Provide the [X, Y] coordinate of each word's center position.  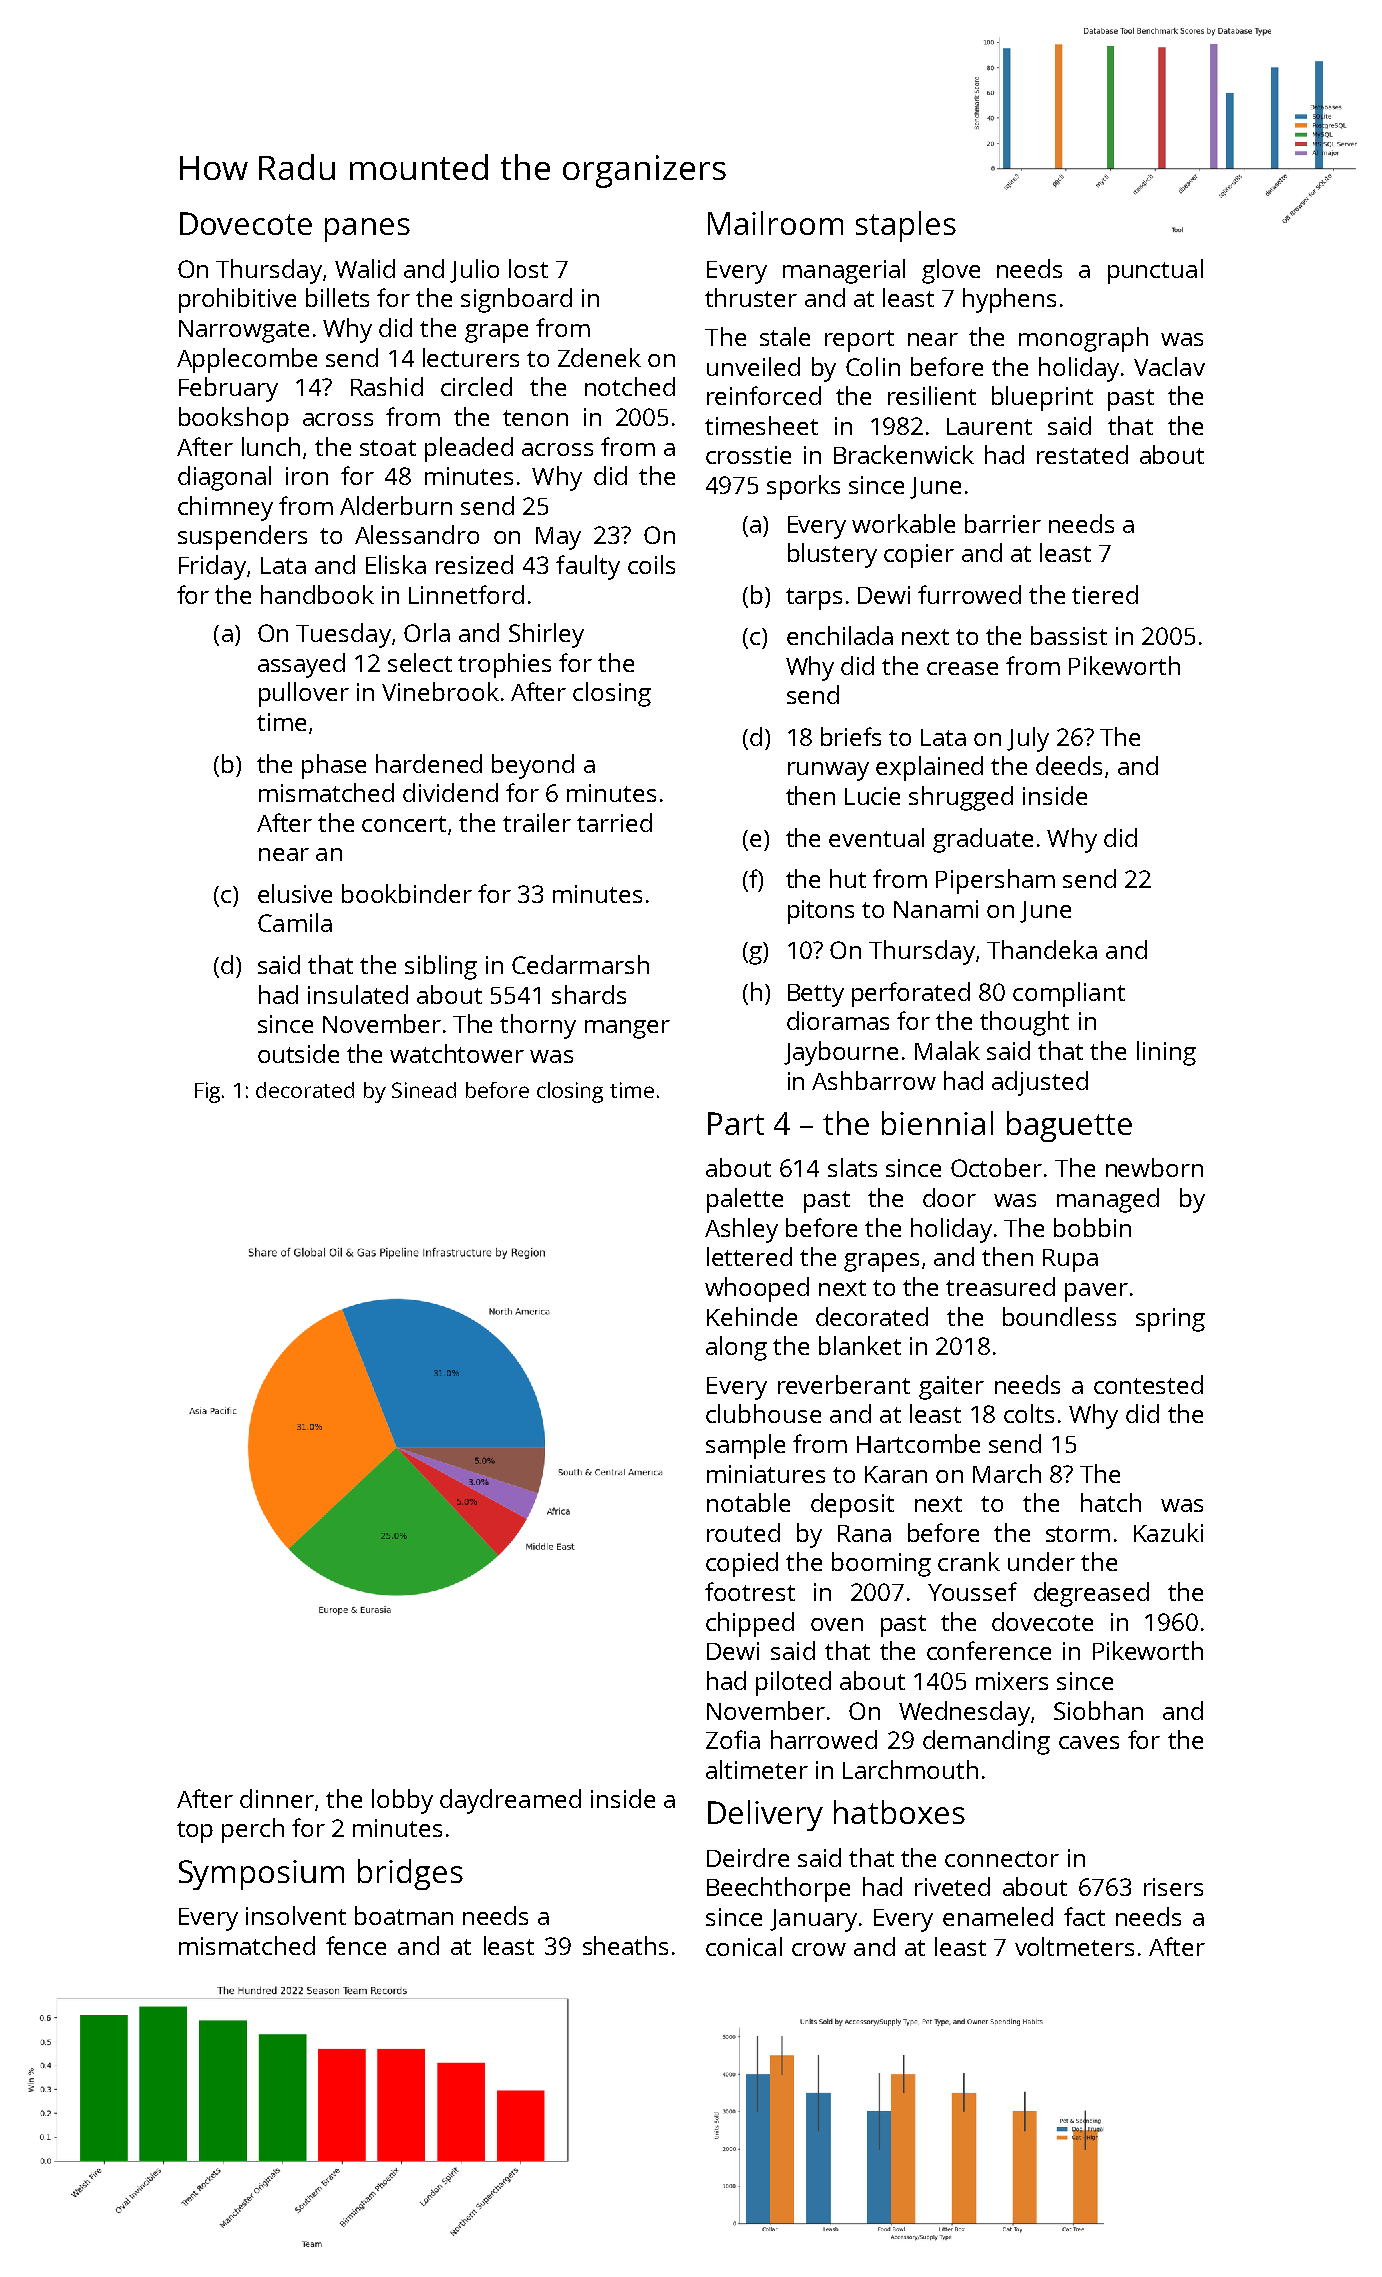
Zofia [733, 1739]
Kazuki [1168, 1532]
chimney [225, 508]
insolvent [296, 1915]
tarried [614, 822]
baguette [1069, 1126]
